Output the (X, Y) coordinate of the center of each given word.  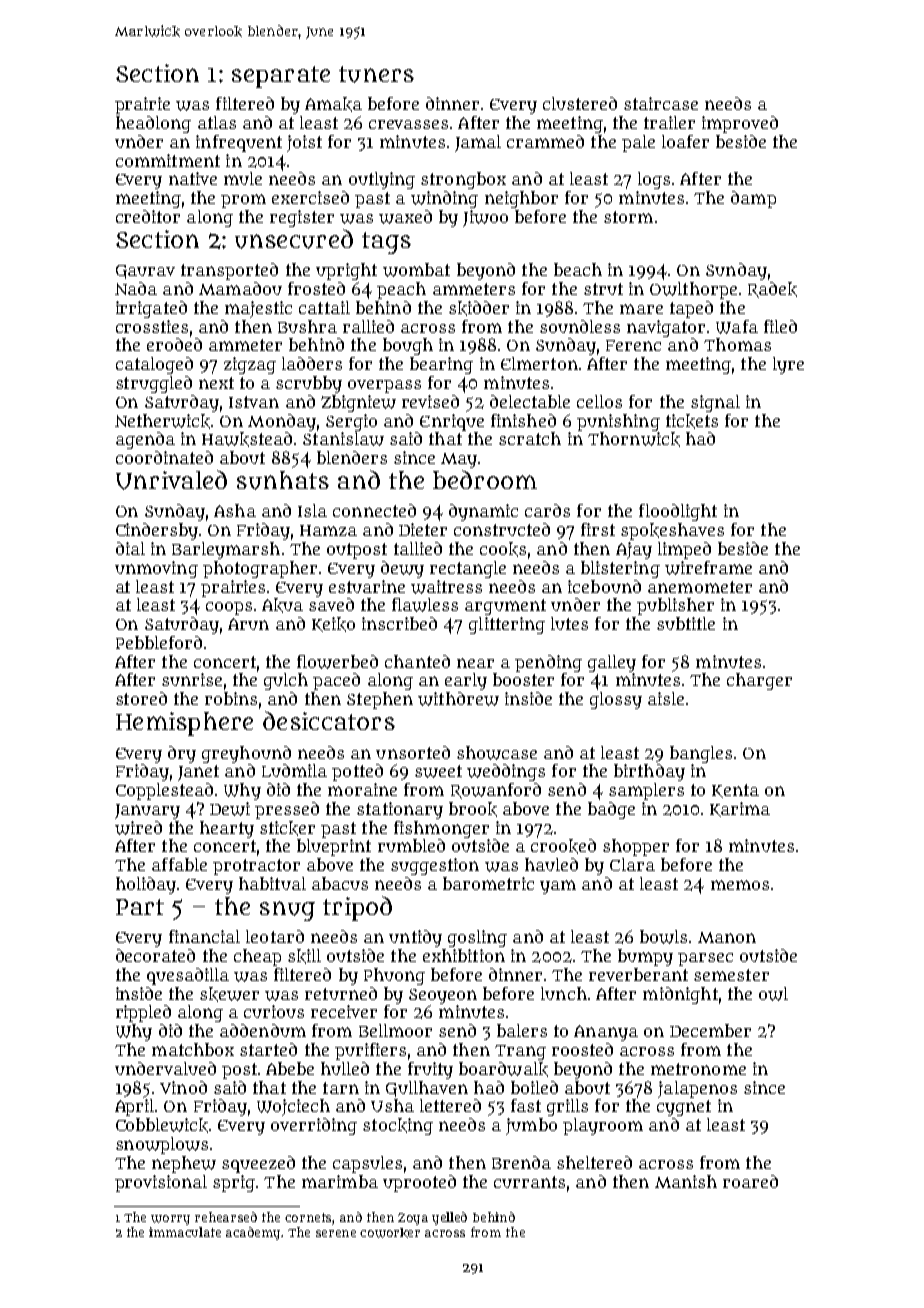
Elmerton (539, 363)
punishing (618, 422)
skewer (229, 994)
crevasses (408, 124)
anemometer (700, 587)
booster (523, 679)
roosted (582, 1049)
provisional (161, 1183)
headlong (153, 124)
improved (740, 124)
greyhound (246, 754)
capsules (367, 1164)
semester (731, 975)
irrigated (151, 309)
